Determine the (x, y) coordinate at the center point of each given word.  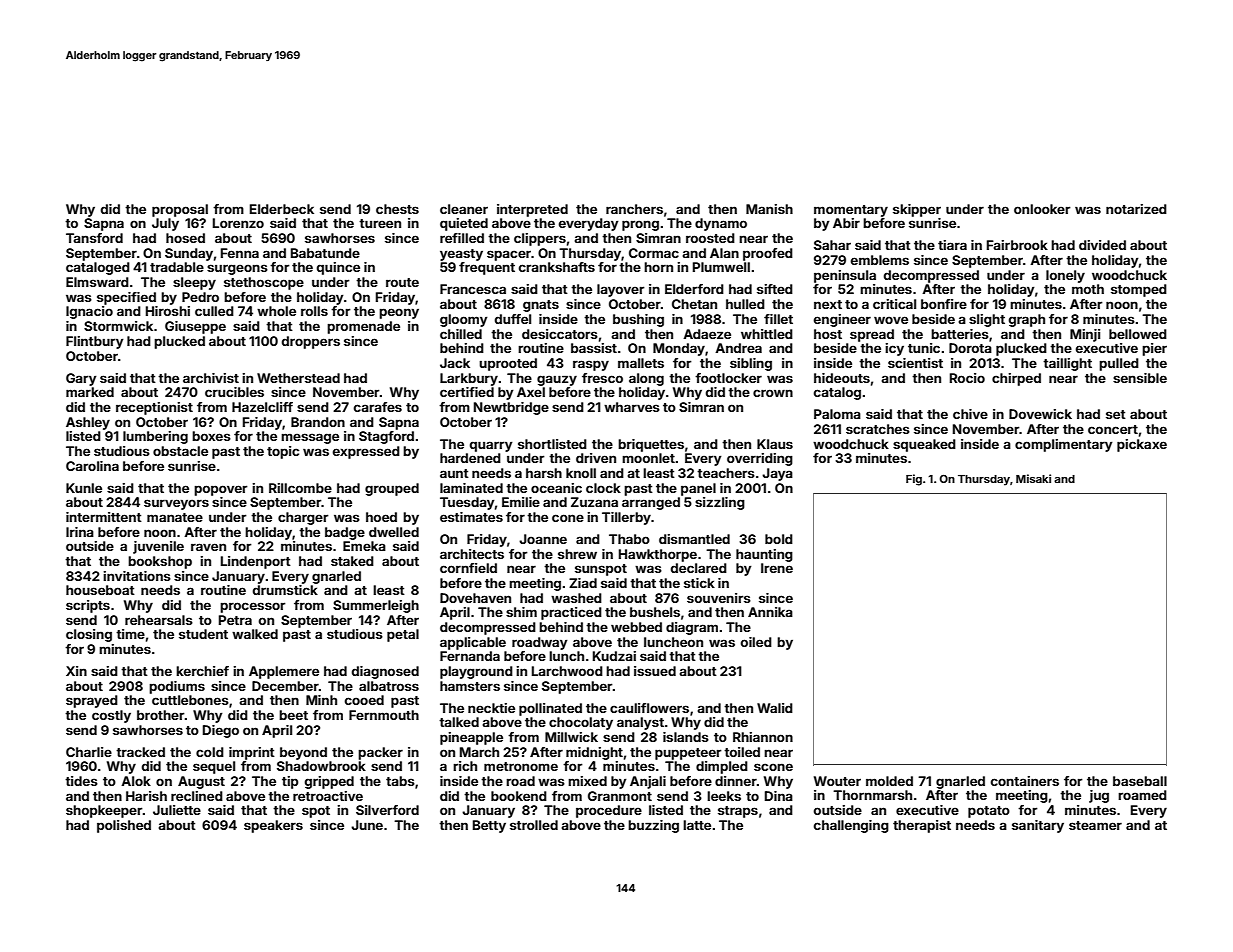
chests (397, 209)
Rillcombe (300, 488)
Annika (770, 612)
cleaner (464, 209)
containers (1025, 781)
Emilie (521, 502)
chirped (1016, 379)
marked (90, 392)
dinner (736, 781)
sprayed (92, 701)
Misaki (1033, 478)
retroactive (328, 796)
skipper (917, 210)
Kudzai (614, 656)
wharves (632, 407)
